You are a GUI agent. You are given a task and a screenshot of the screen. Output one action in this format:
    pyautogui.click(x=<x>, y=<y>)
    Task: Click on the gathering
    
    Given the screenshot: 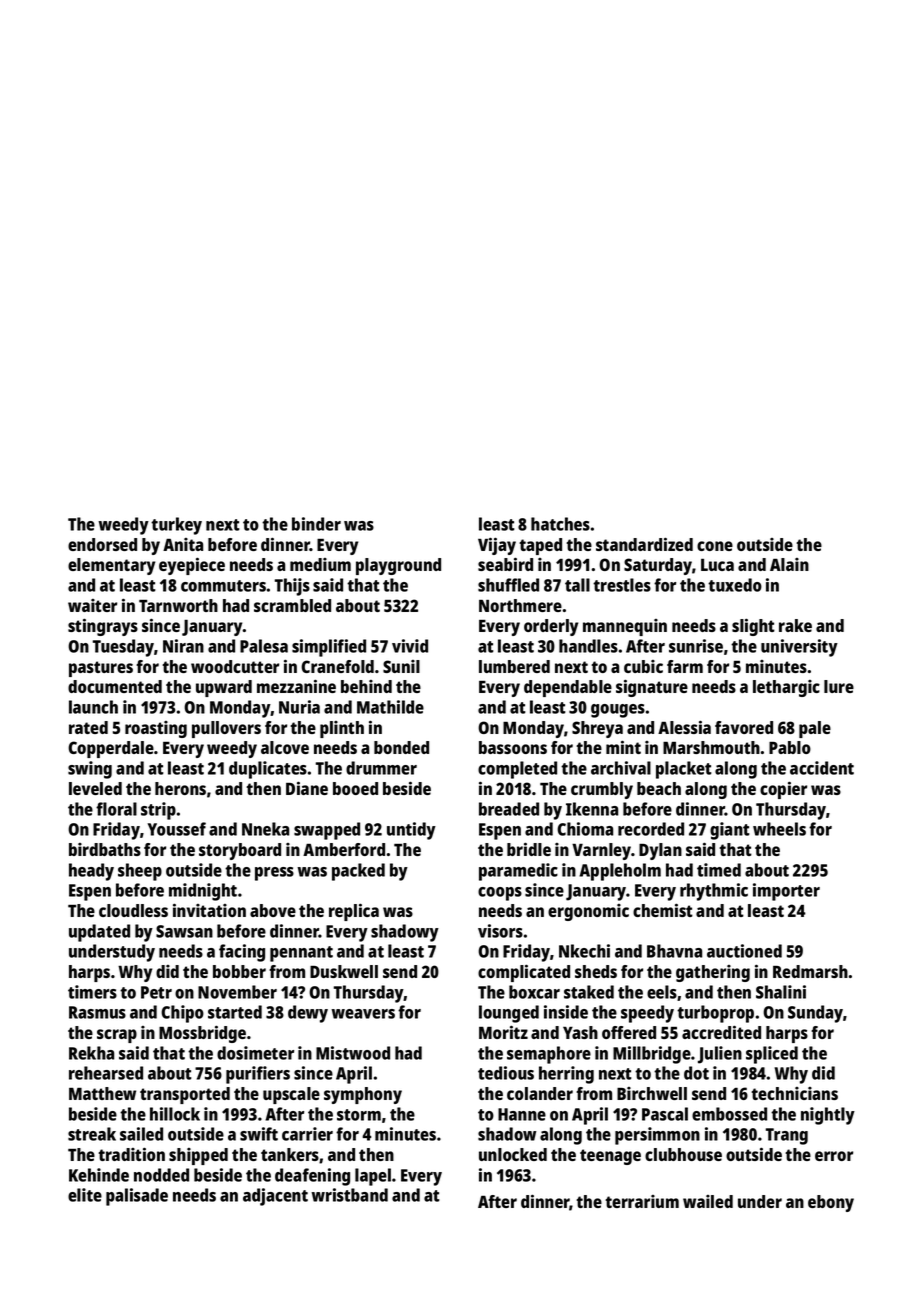 What is the action you would take?
    pyautogui.click(x=713, y=973)
